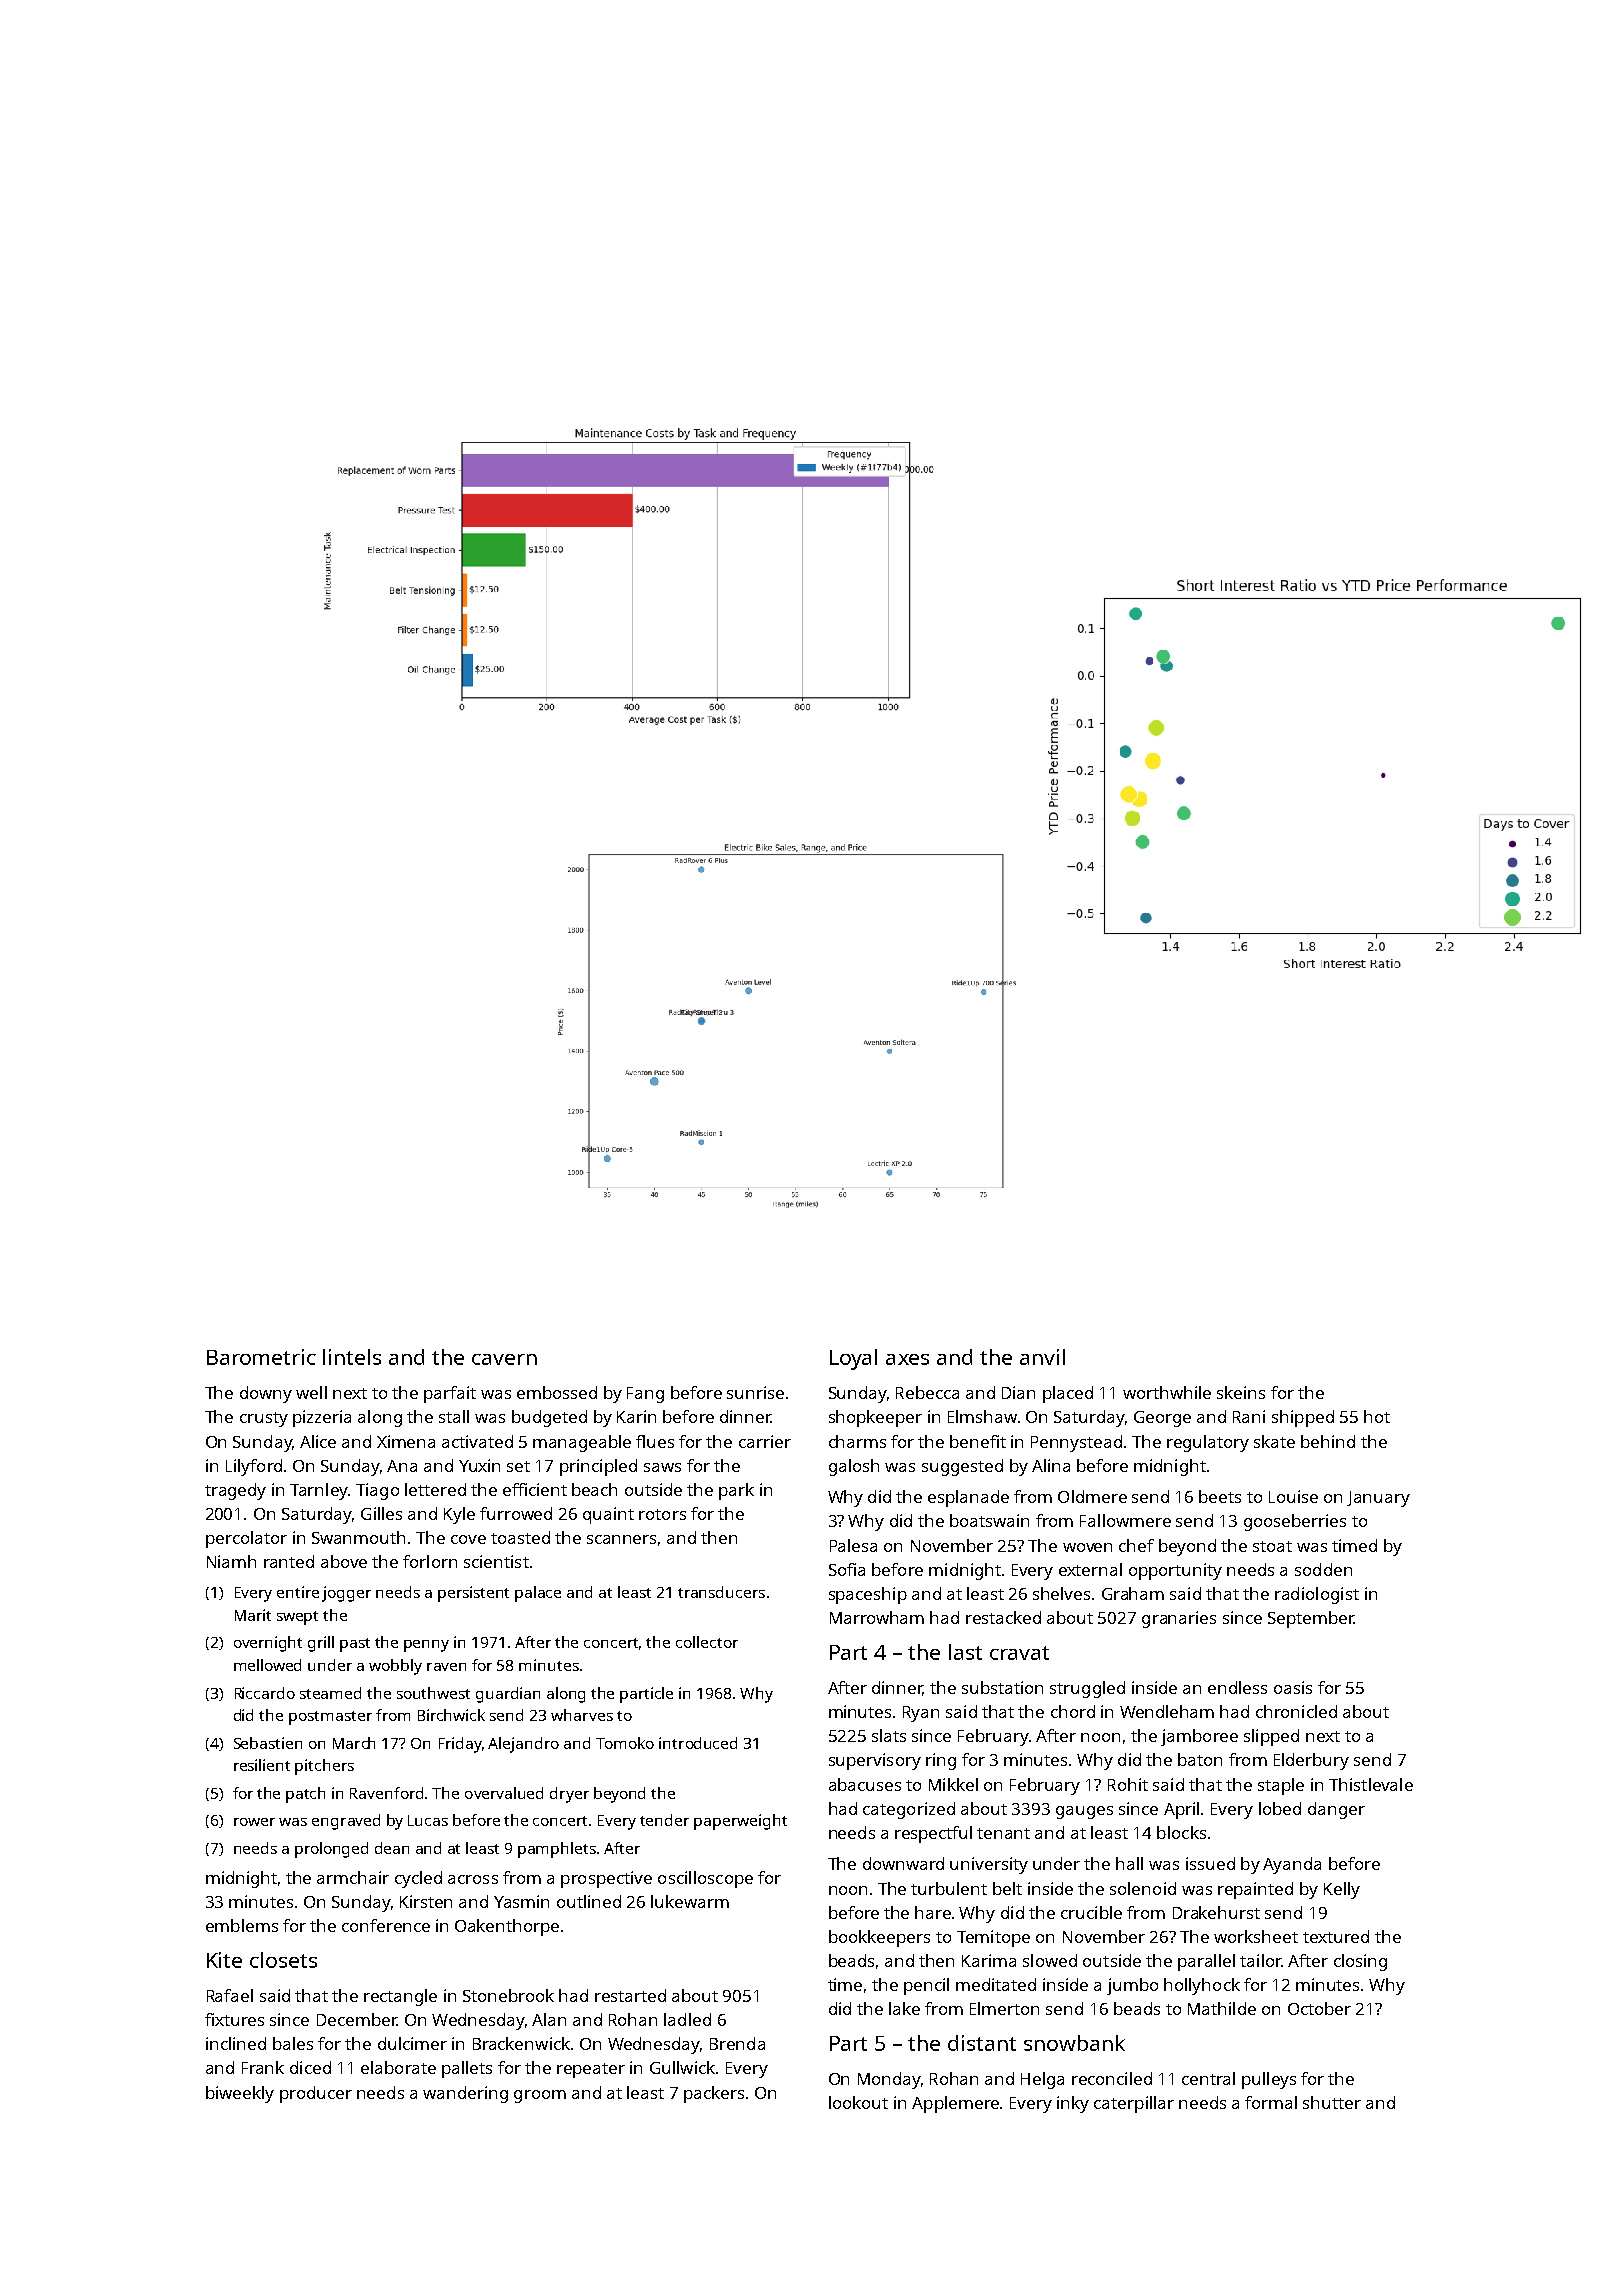 This screenshot has width=1620, height=2292. What do you see at coordinates (358, 1537) in the screenshot?
I see `Swanmouth` at bounding box center [358, 1537].
